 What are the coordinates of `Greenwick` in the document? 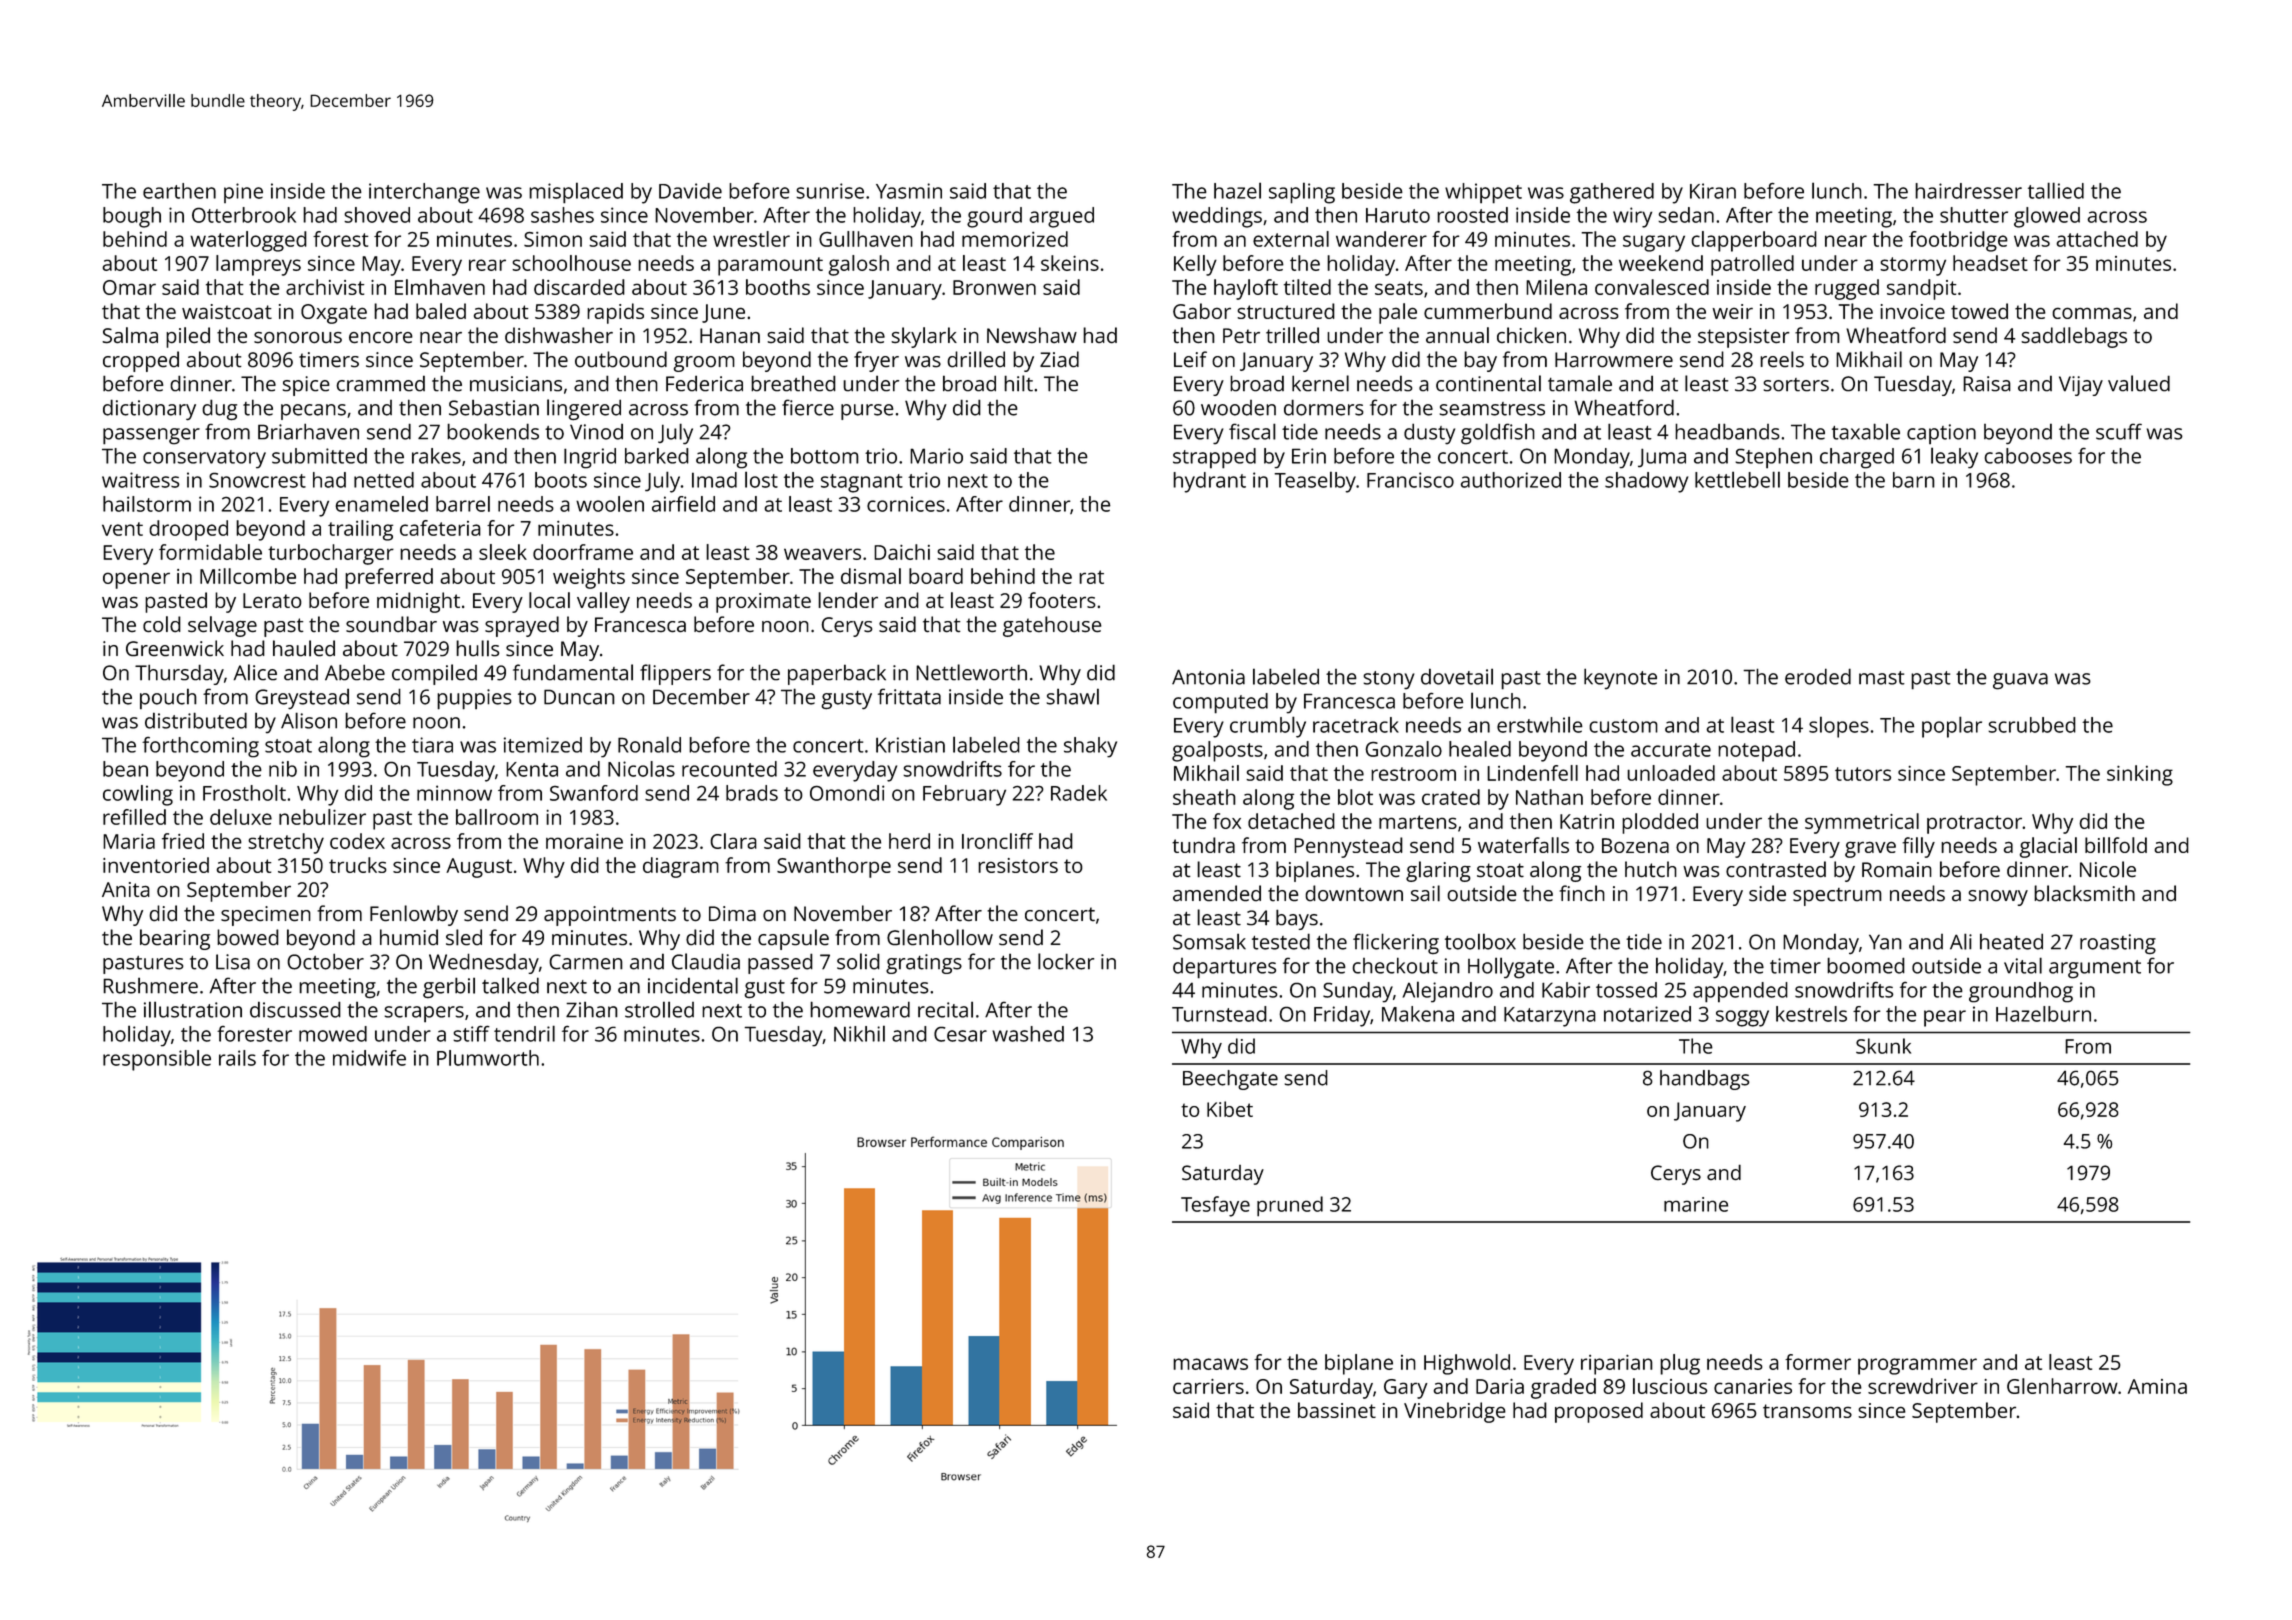 It's located at (175, 648).
